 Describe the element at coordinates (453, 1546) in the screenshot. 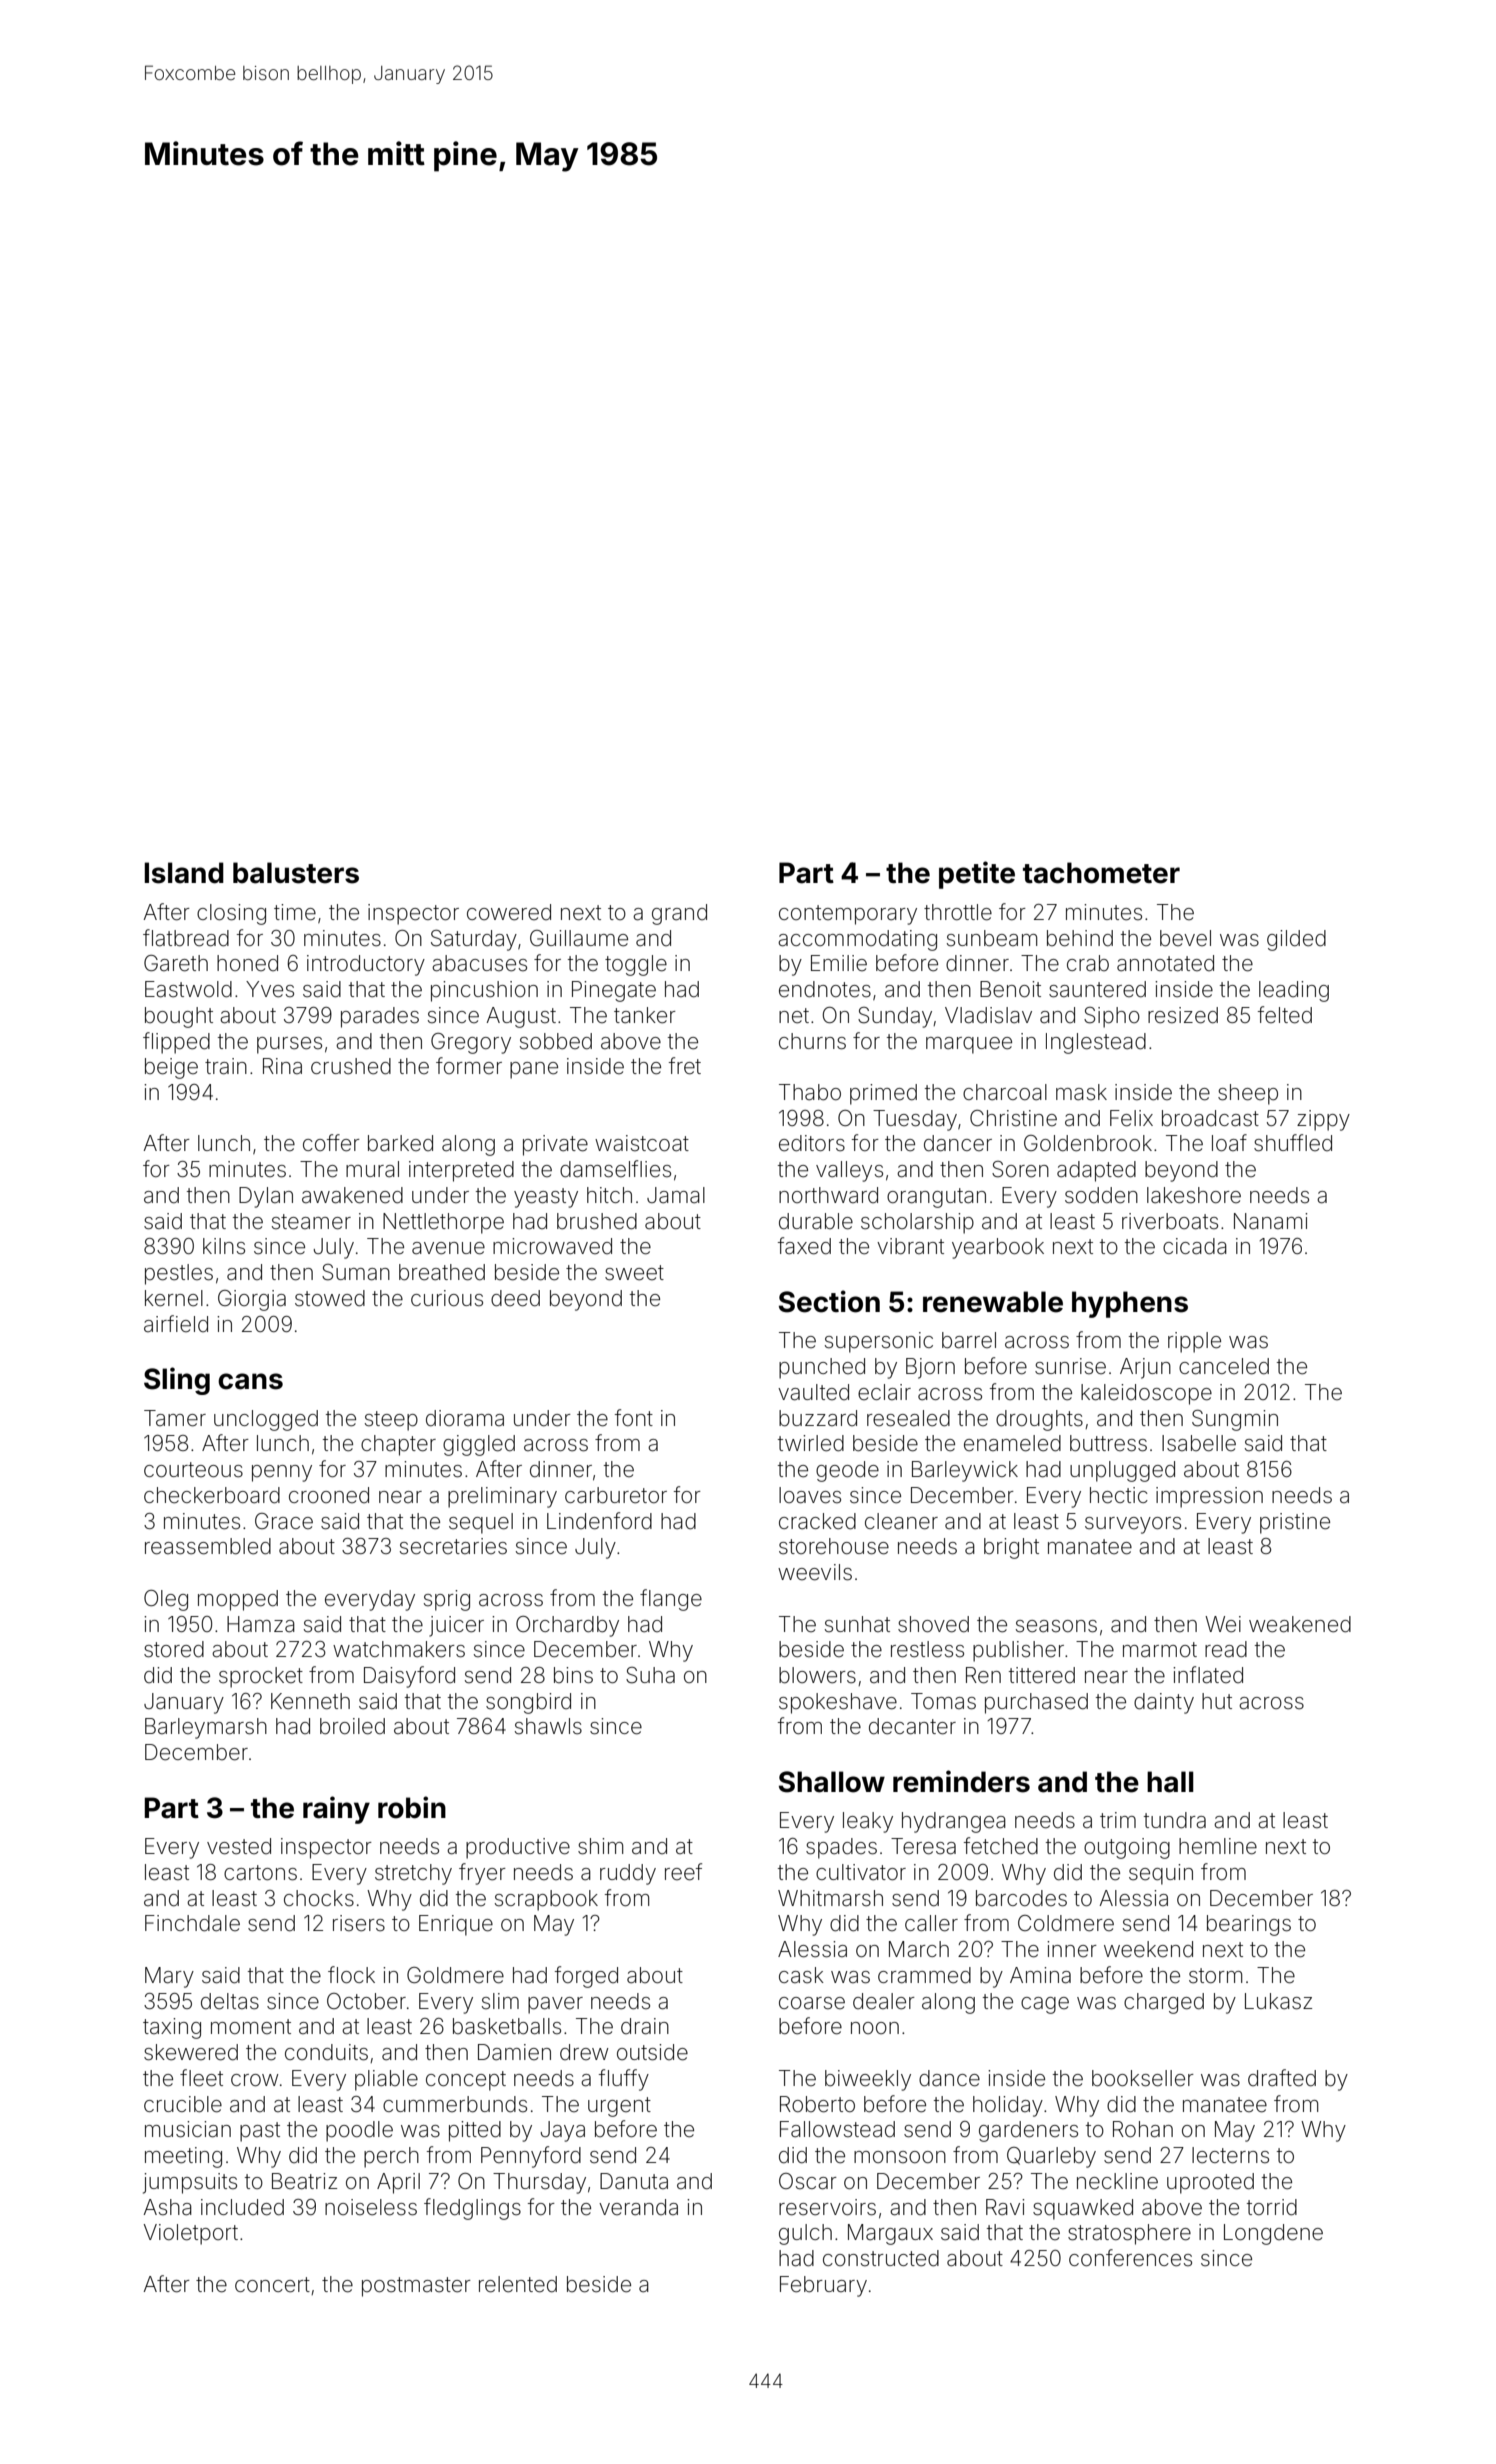

I see `secretaries` at that location.
